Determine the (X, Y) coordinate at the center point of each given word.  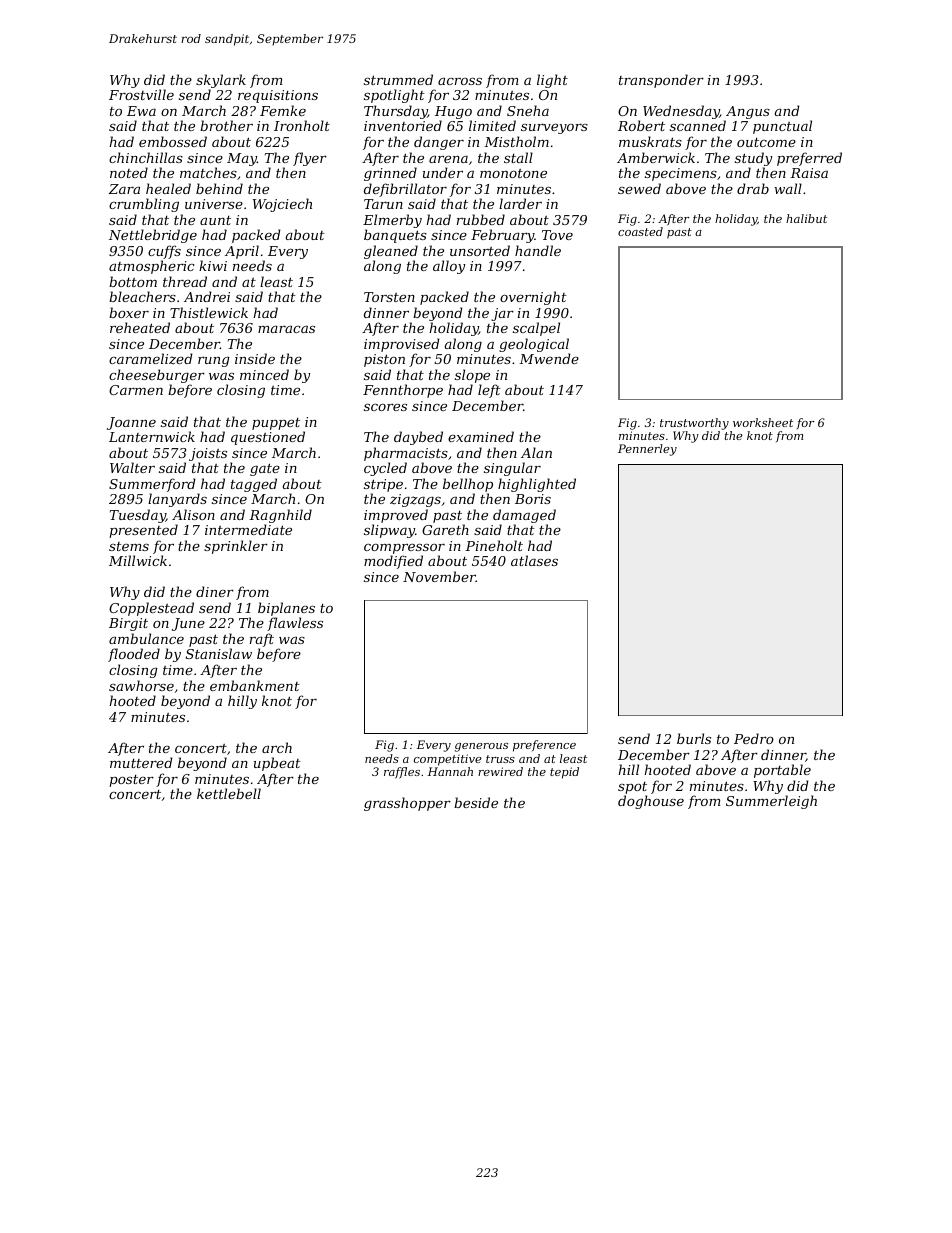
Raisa (809, 173)
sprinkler (236, 547)
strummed (398, 79)
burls (694, 738)
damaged (524, 516)
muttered (141, 762)
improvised (402, 345)
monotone (513, 173)
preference (544, 746)
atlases (534, 560)
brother (226, 125)
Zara (124, 189)
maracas (286, 329)
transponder (661, 81)
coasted (640, 231)
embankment (255, 685)
